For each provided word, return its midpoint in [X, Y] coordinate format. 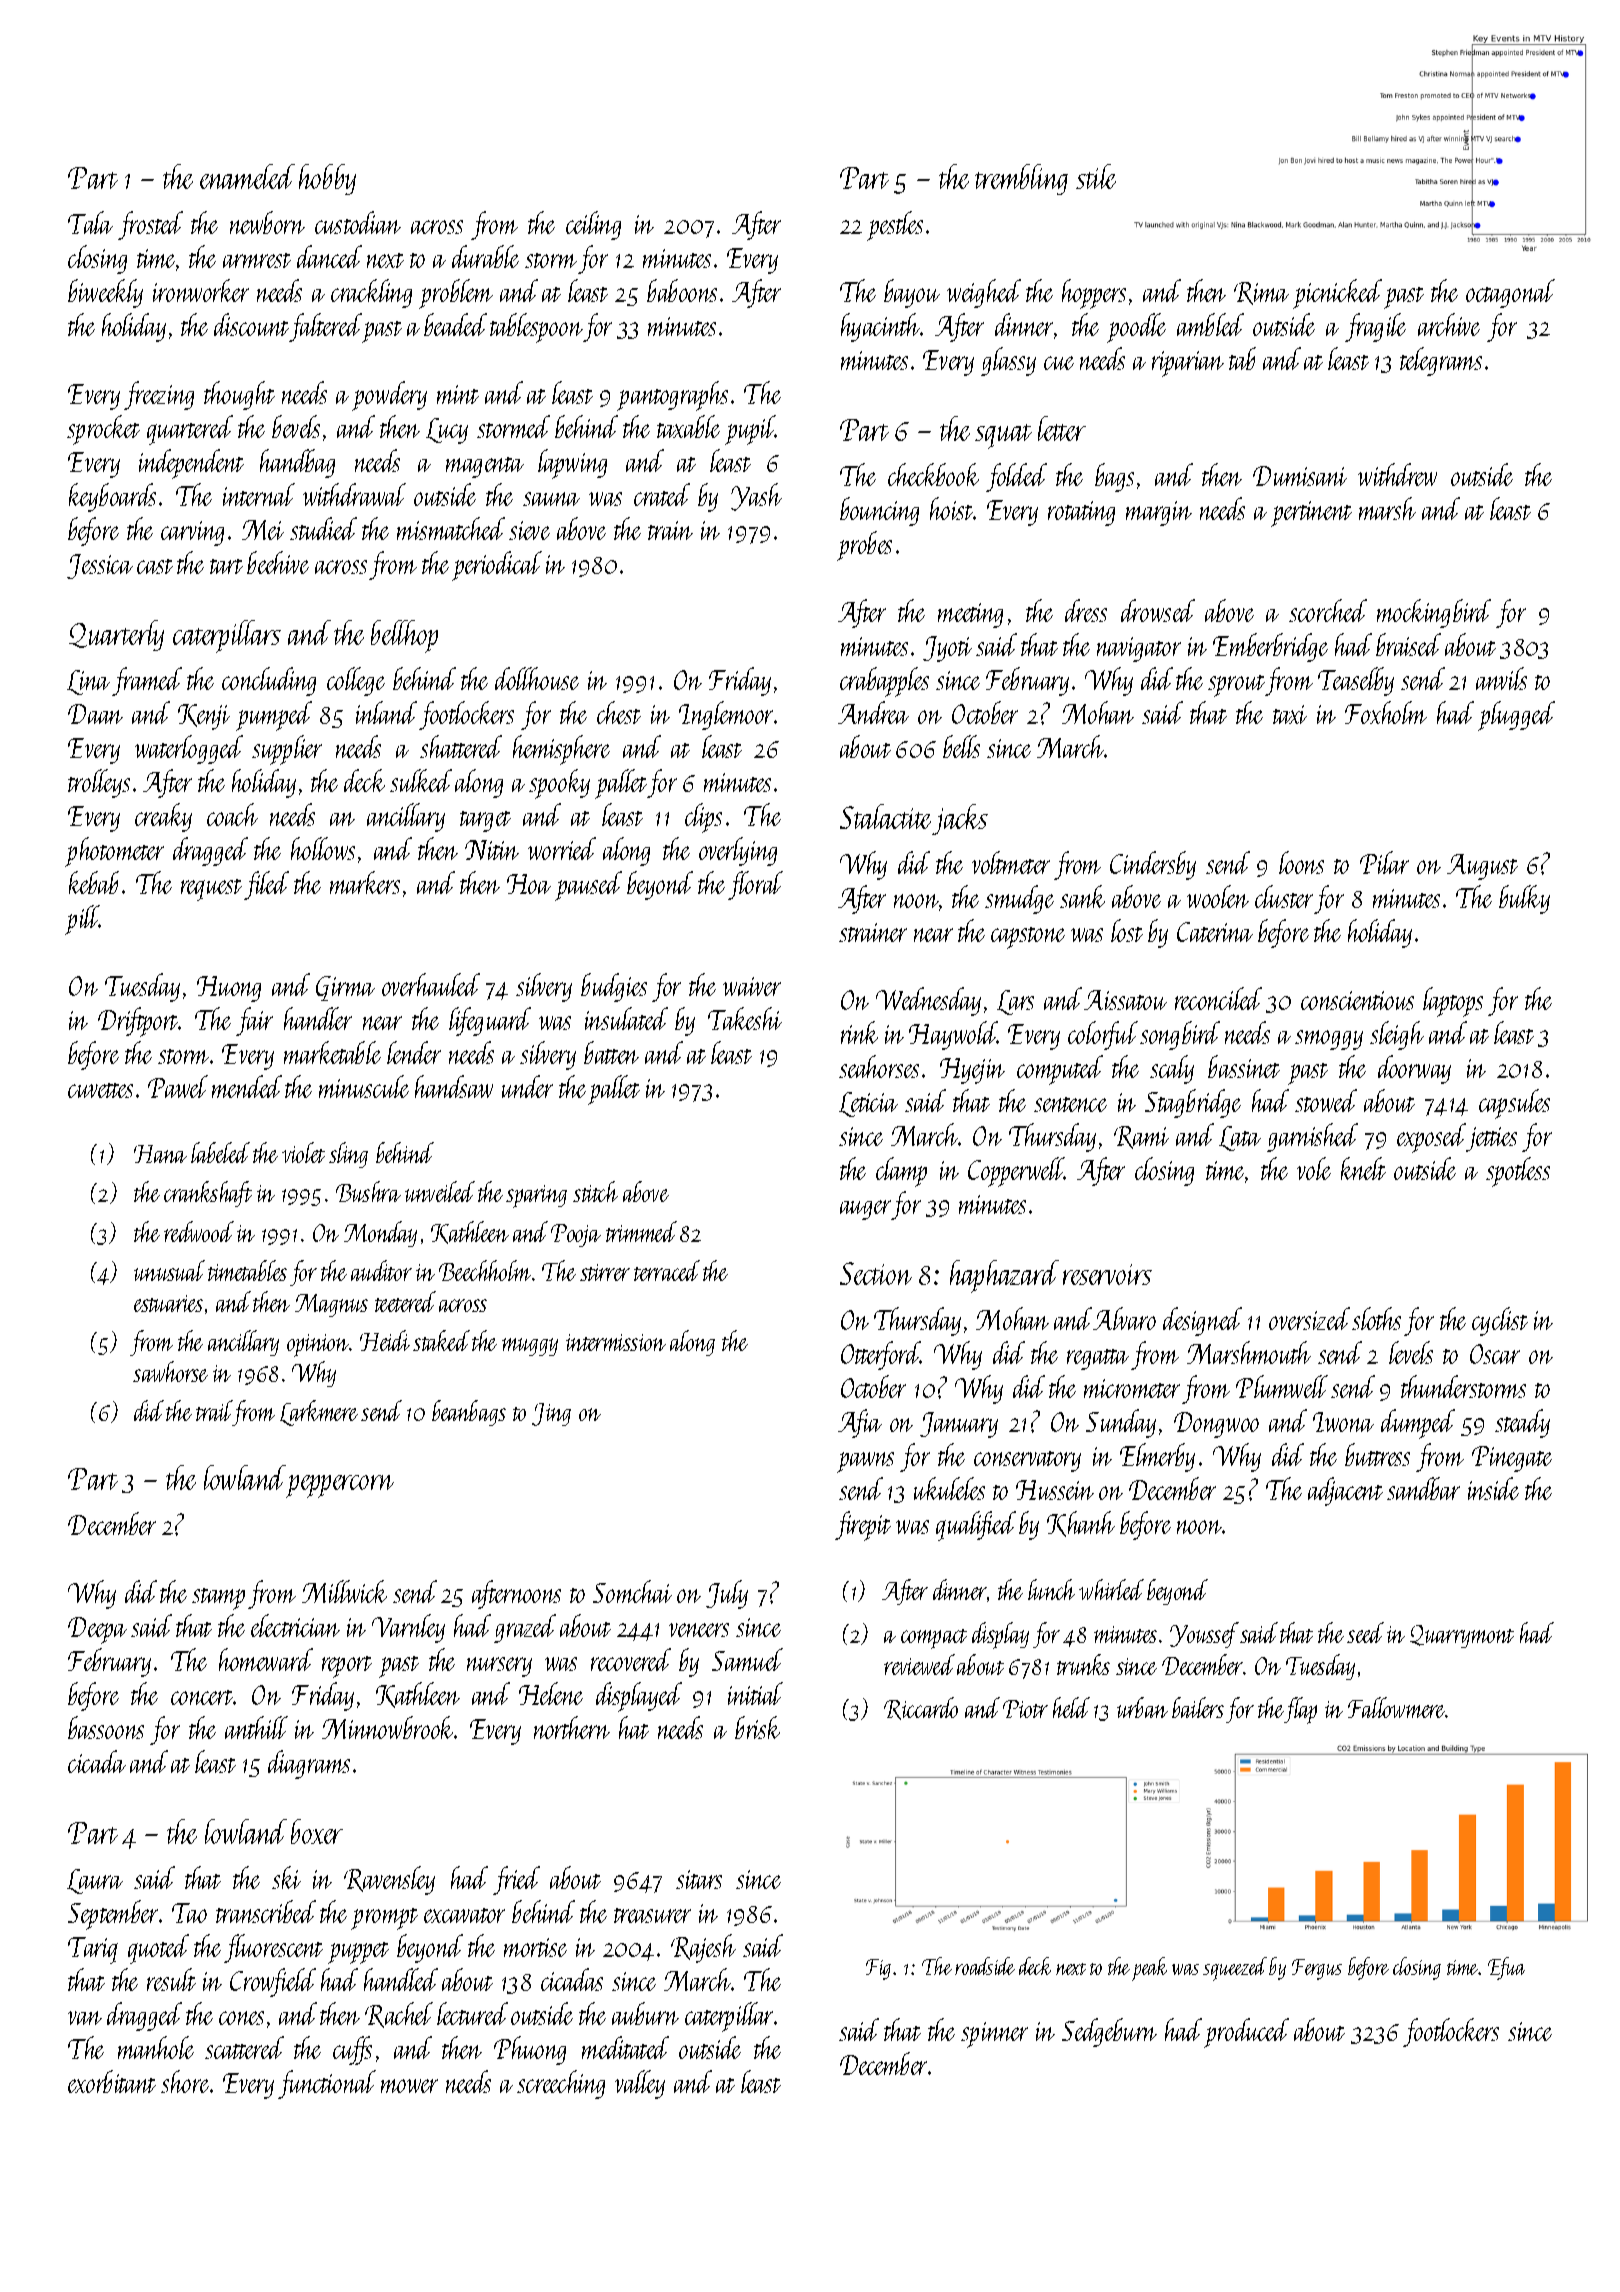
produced [1246, 2033]
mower [409, 2086]
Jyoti [947, 649]
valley [640, 2084]
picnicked [1337, 294]
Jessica [100, 566]
